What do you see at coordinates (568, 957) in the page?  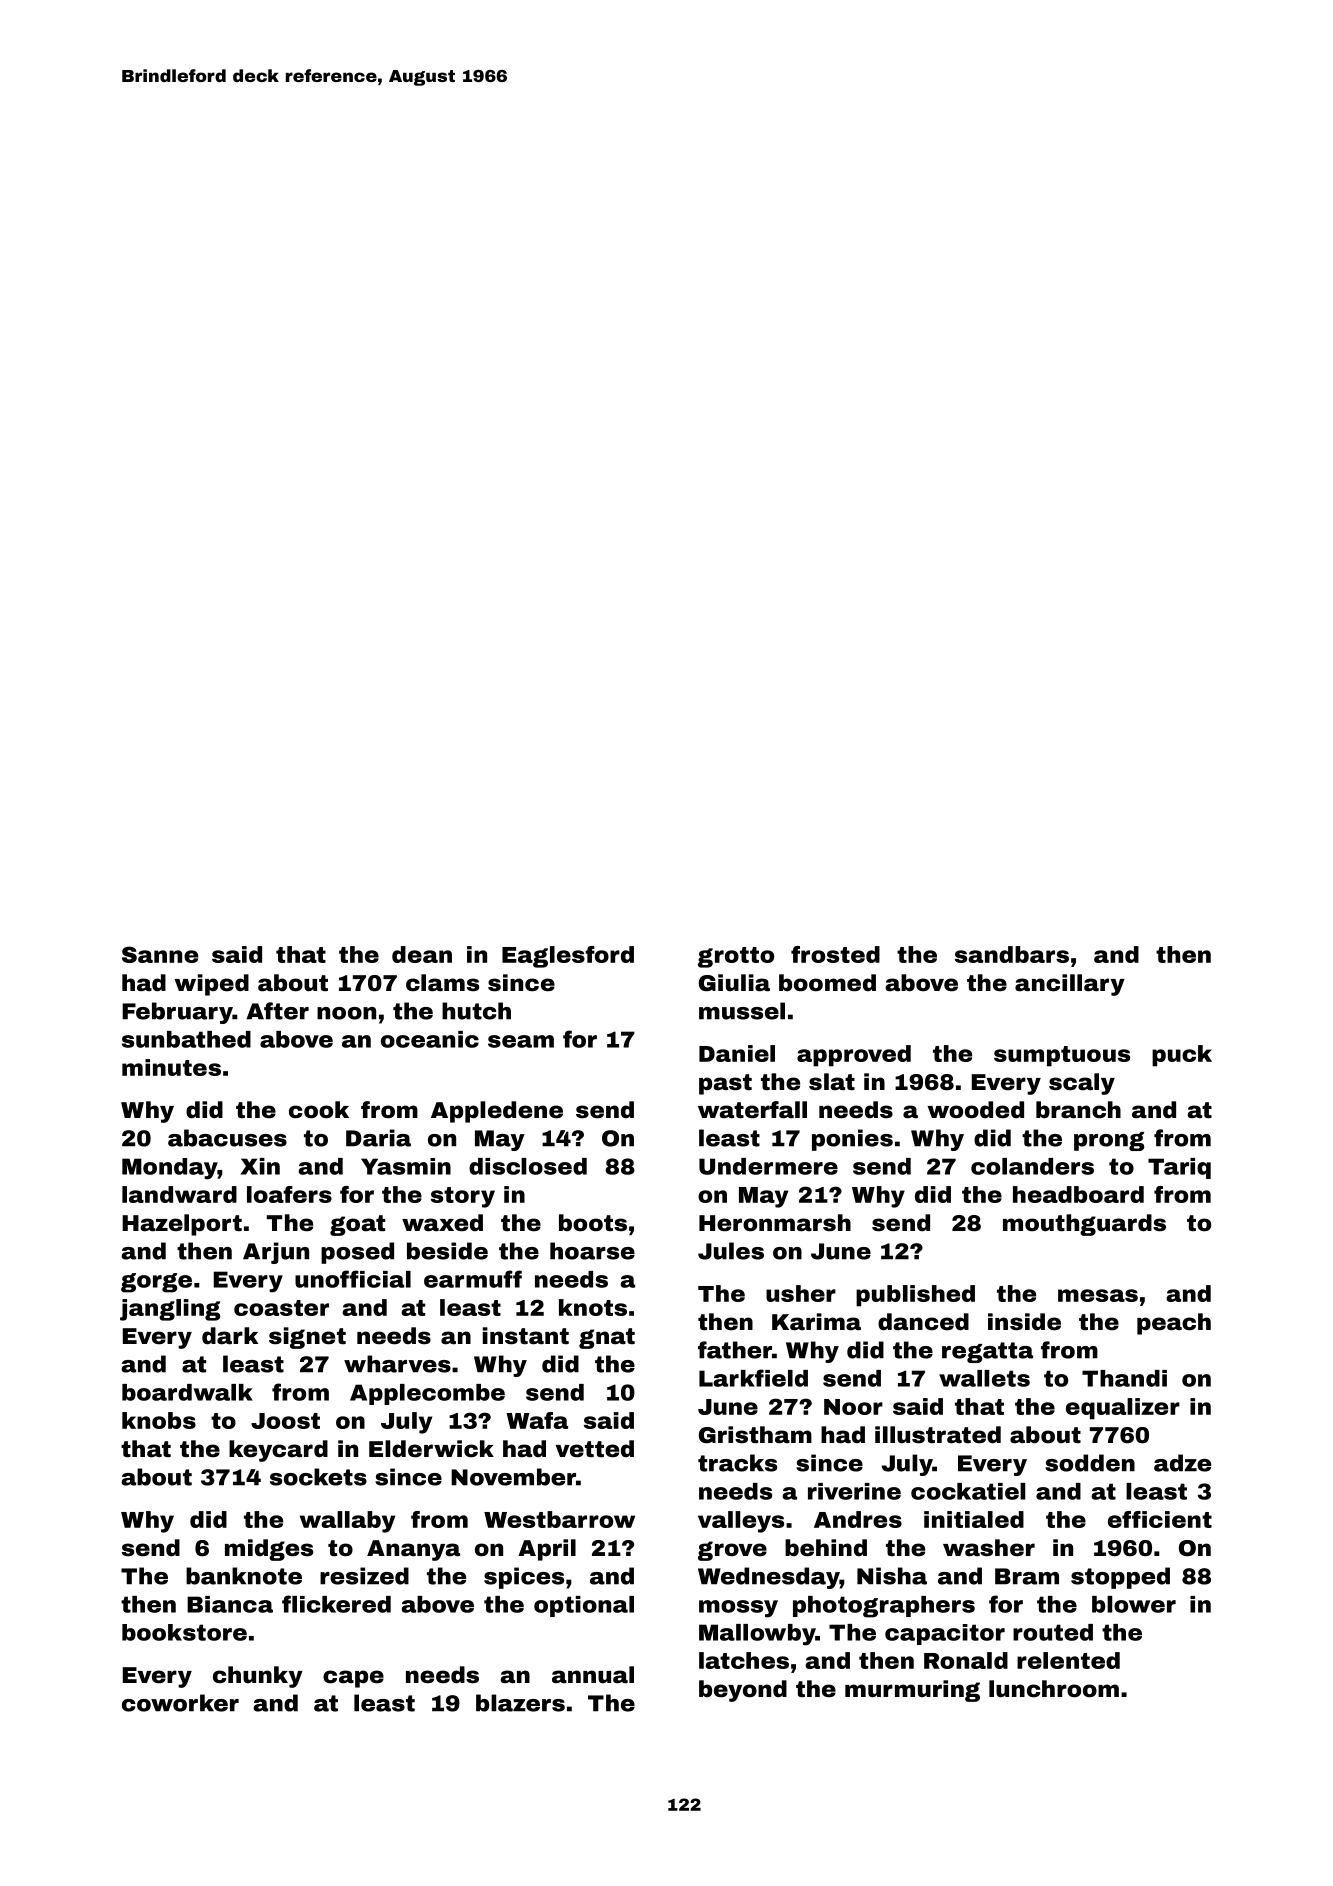 I see `Eaglesford` at bounding box center [568, 957].
